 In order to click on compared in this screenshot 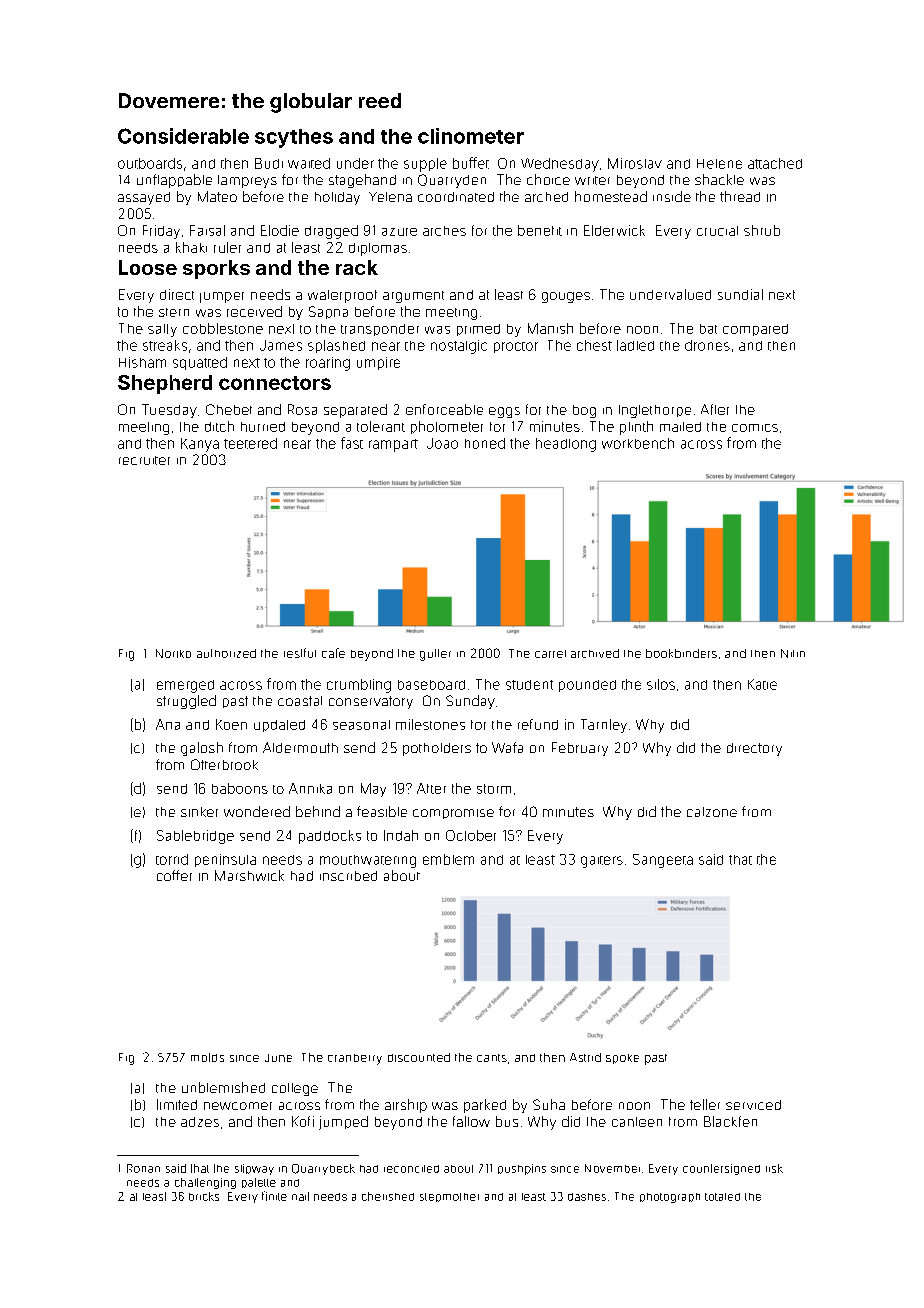, I will do `click(755, 330)`.
